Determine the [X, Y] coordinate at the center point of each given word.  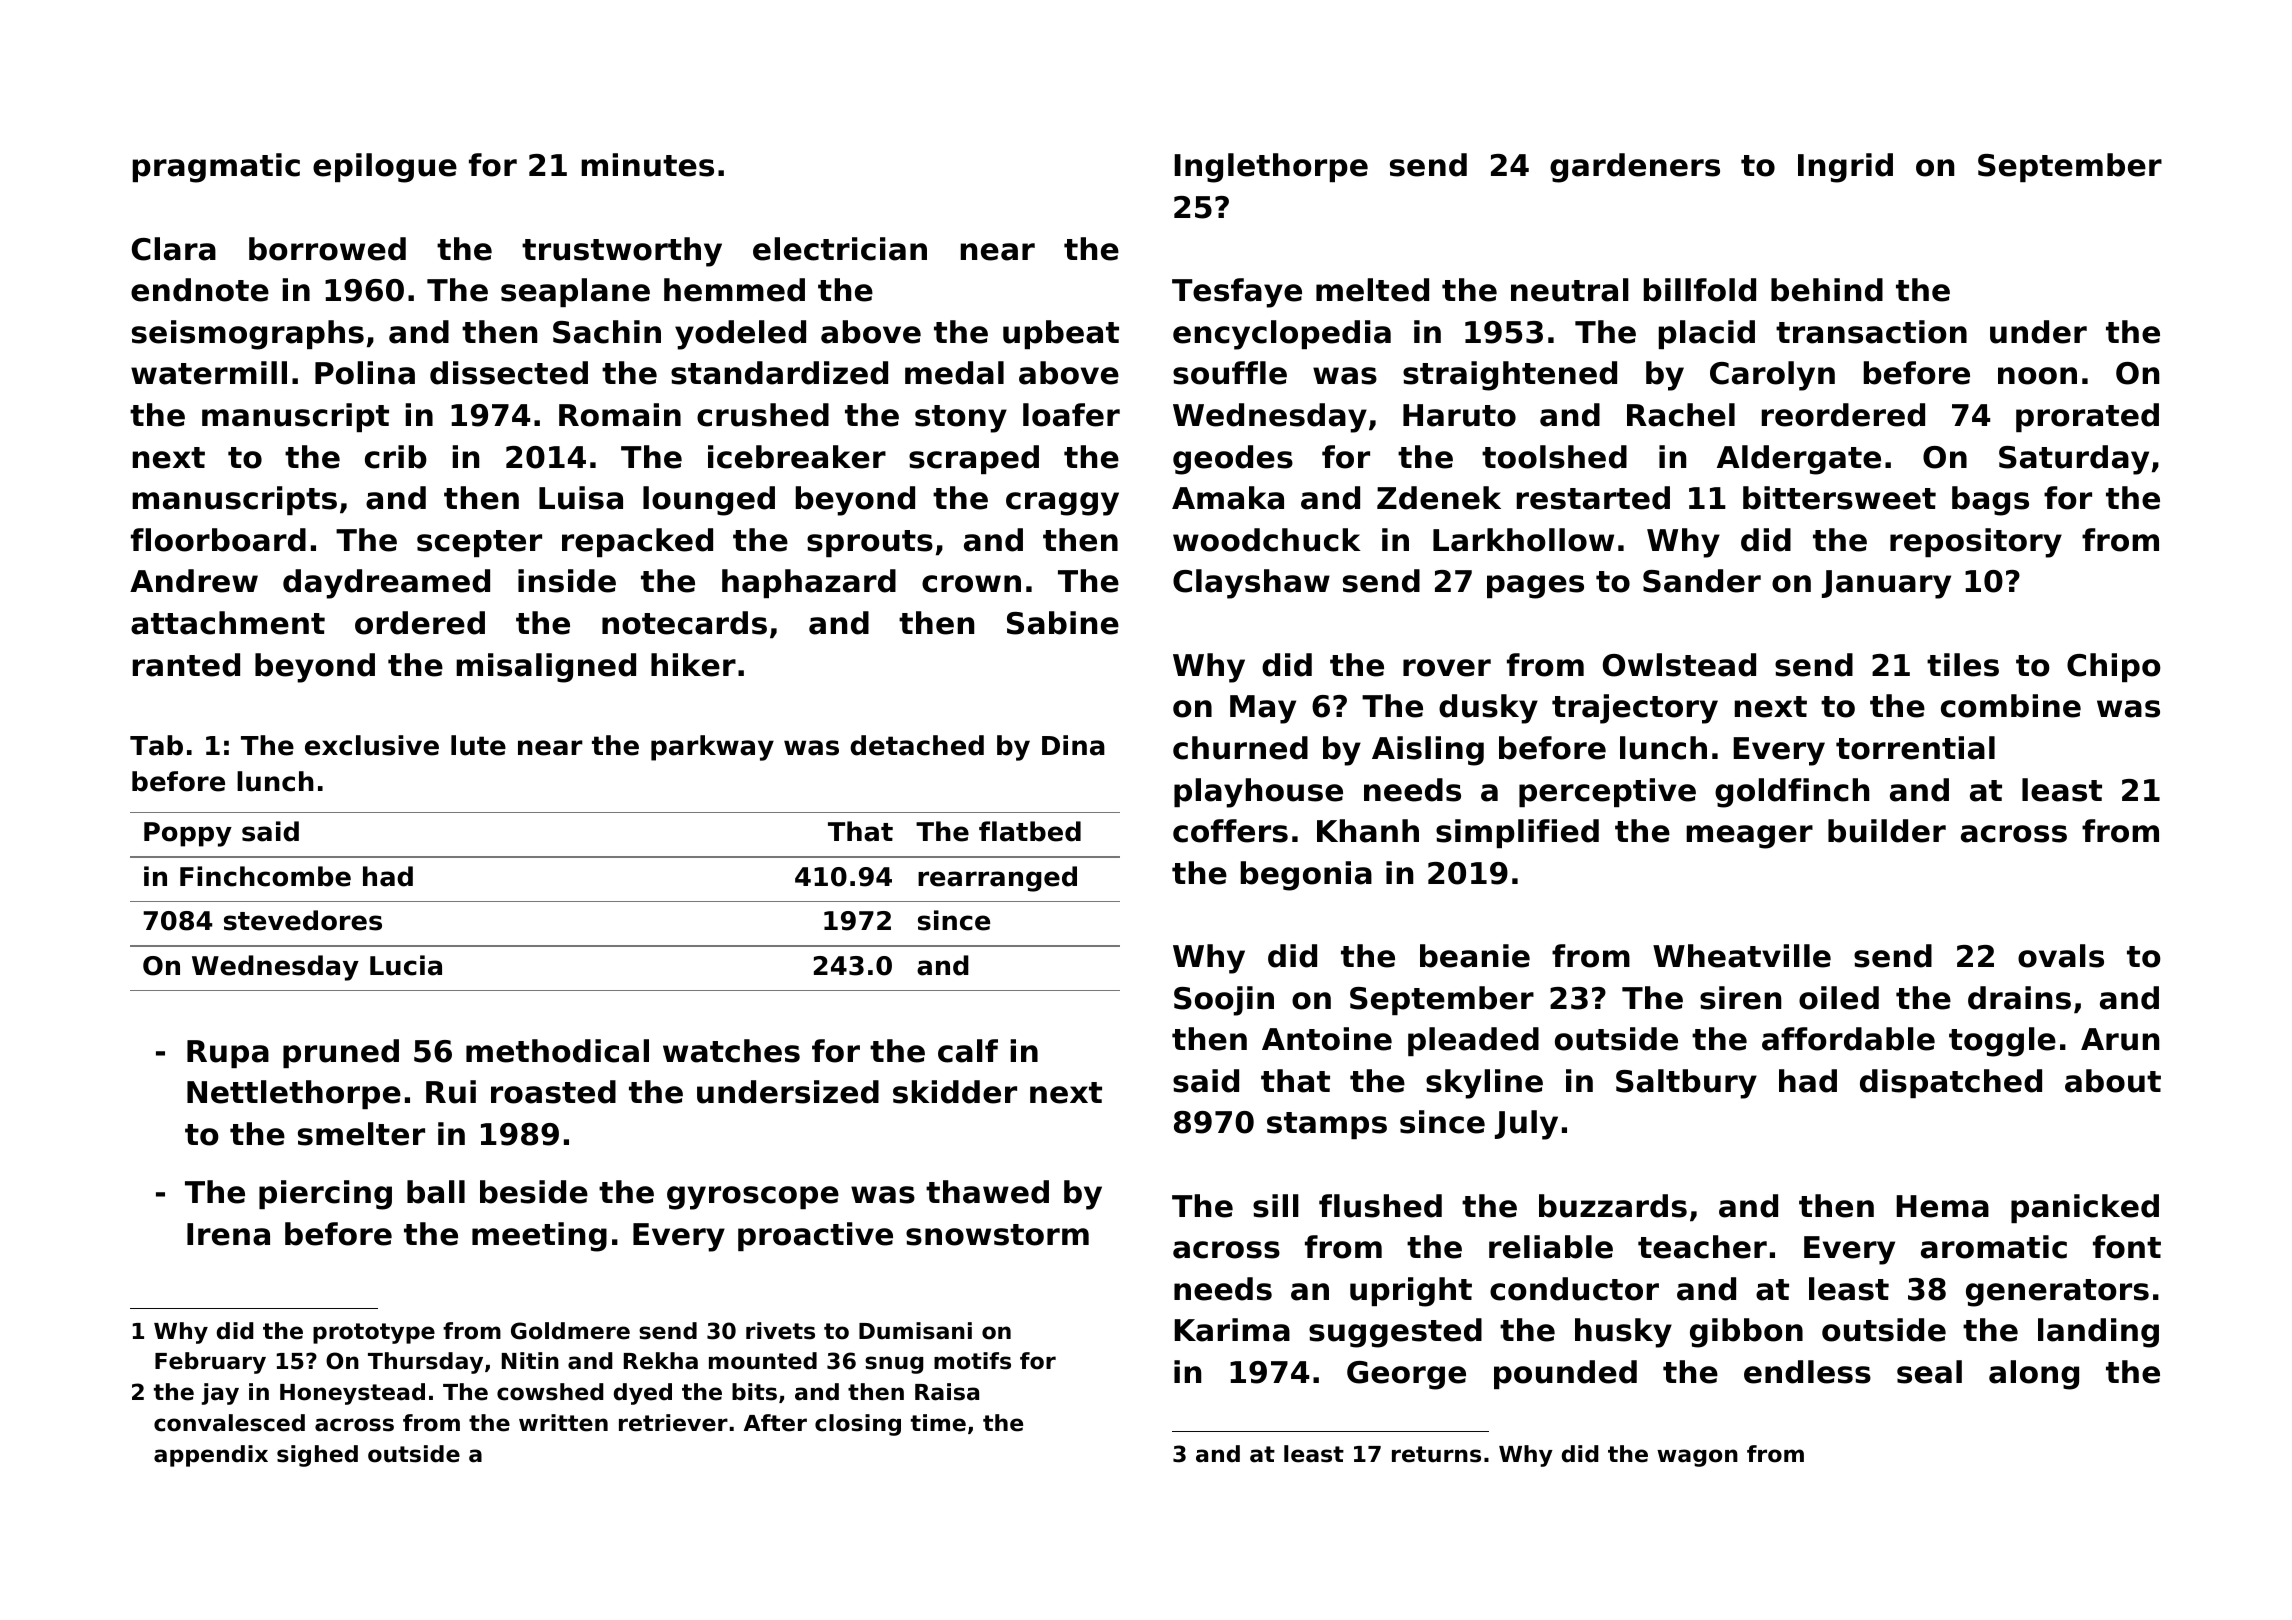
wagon [1697, 1458]
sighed [317, 1456]
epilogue [385, 168]
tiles [1963, 665]
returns [1436, 1454]
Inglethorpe [1271, 168]
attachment [228, 623]
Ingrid [1845, 168]
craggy [1062, 504]
